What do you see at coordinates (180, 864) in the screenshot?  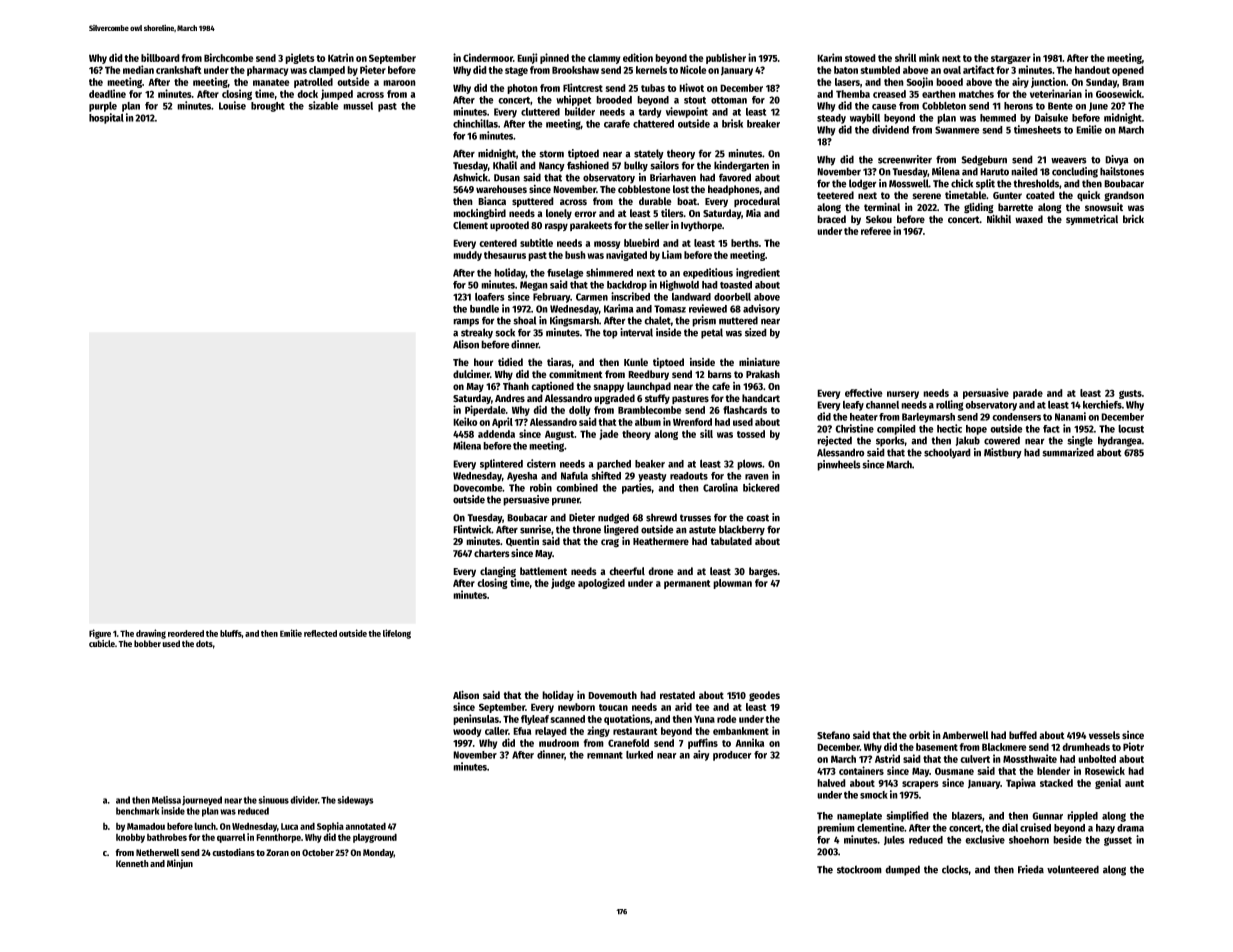 I see `Minjun` at bounding box center [180, 864].
